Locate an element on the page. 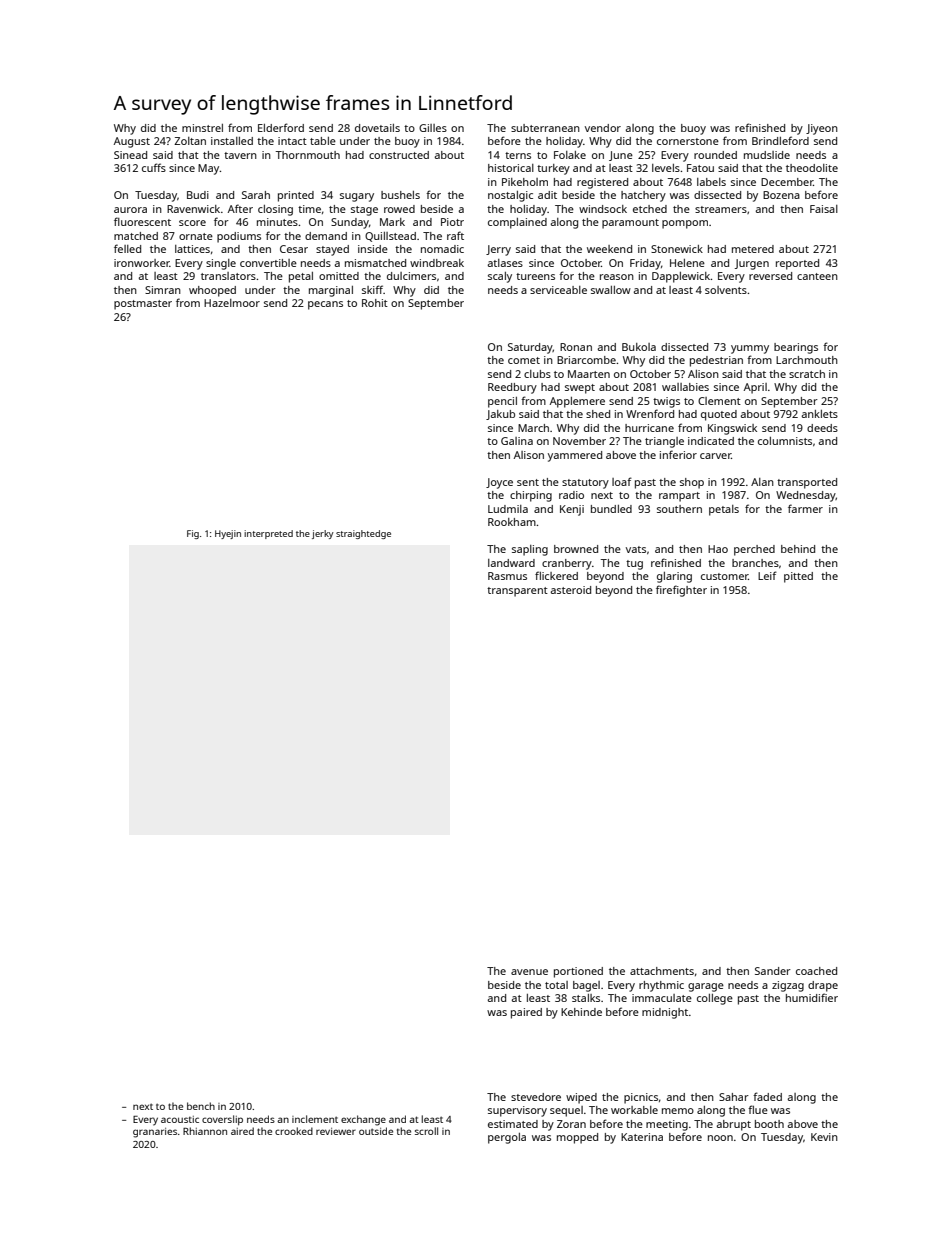 This page has width=952, height=1233. metered is located at coordinates (753, 249).
